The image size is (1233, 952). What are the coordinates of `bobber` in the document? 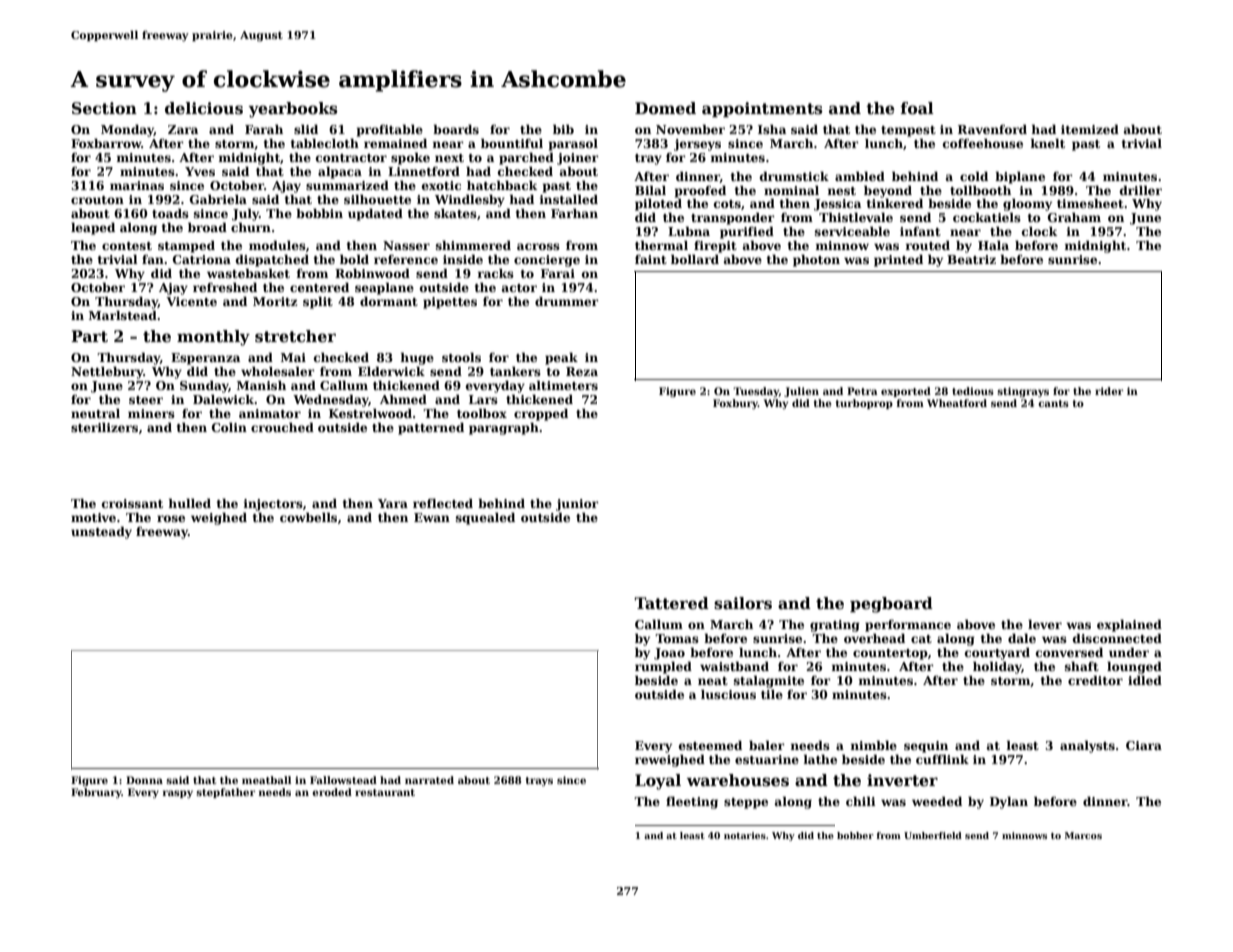 It's located at (855, 835).
